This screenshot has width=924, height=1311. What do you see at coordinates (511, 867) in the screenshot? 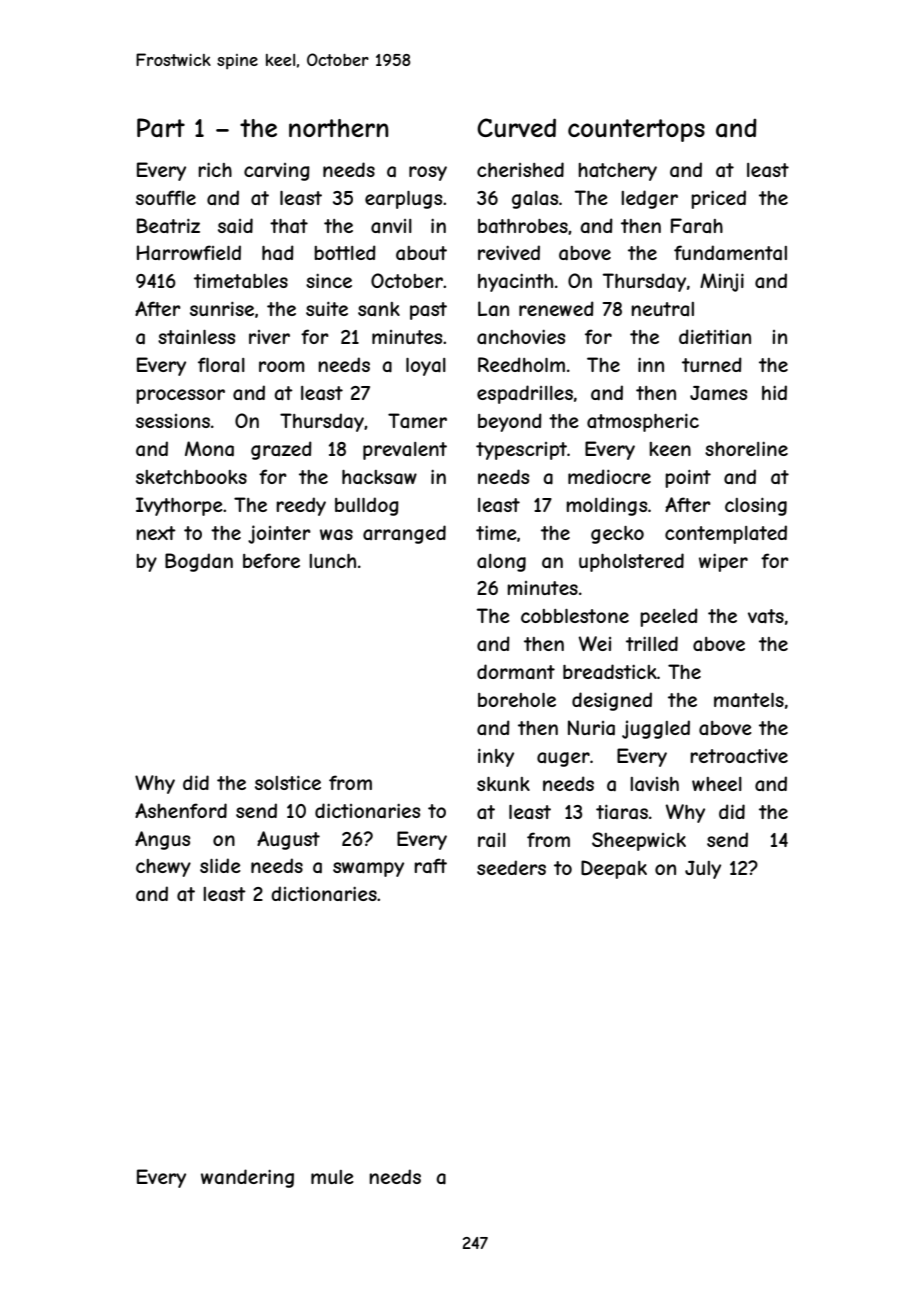
I see `seeders` at bounding box center [511, 867].
